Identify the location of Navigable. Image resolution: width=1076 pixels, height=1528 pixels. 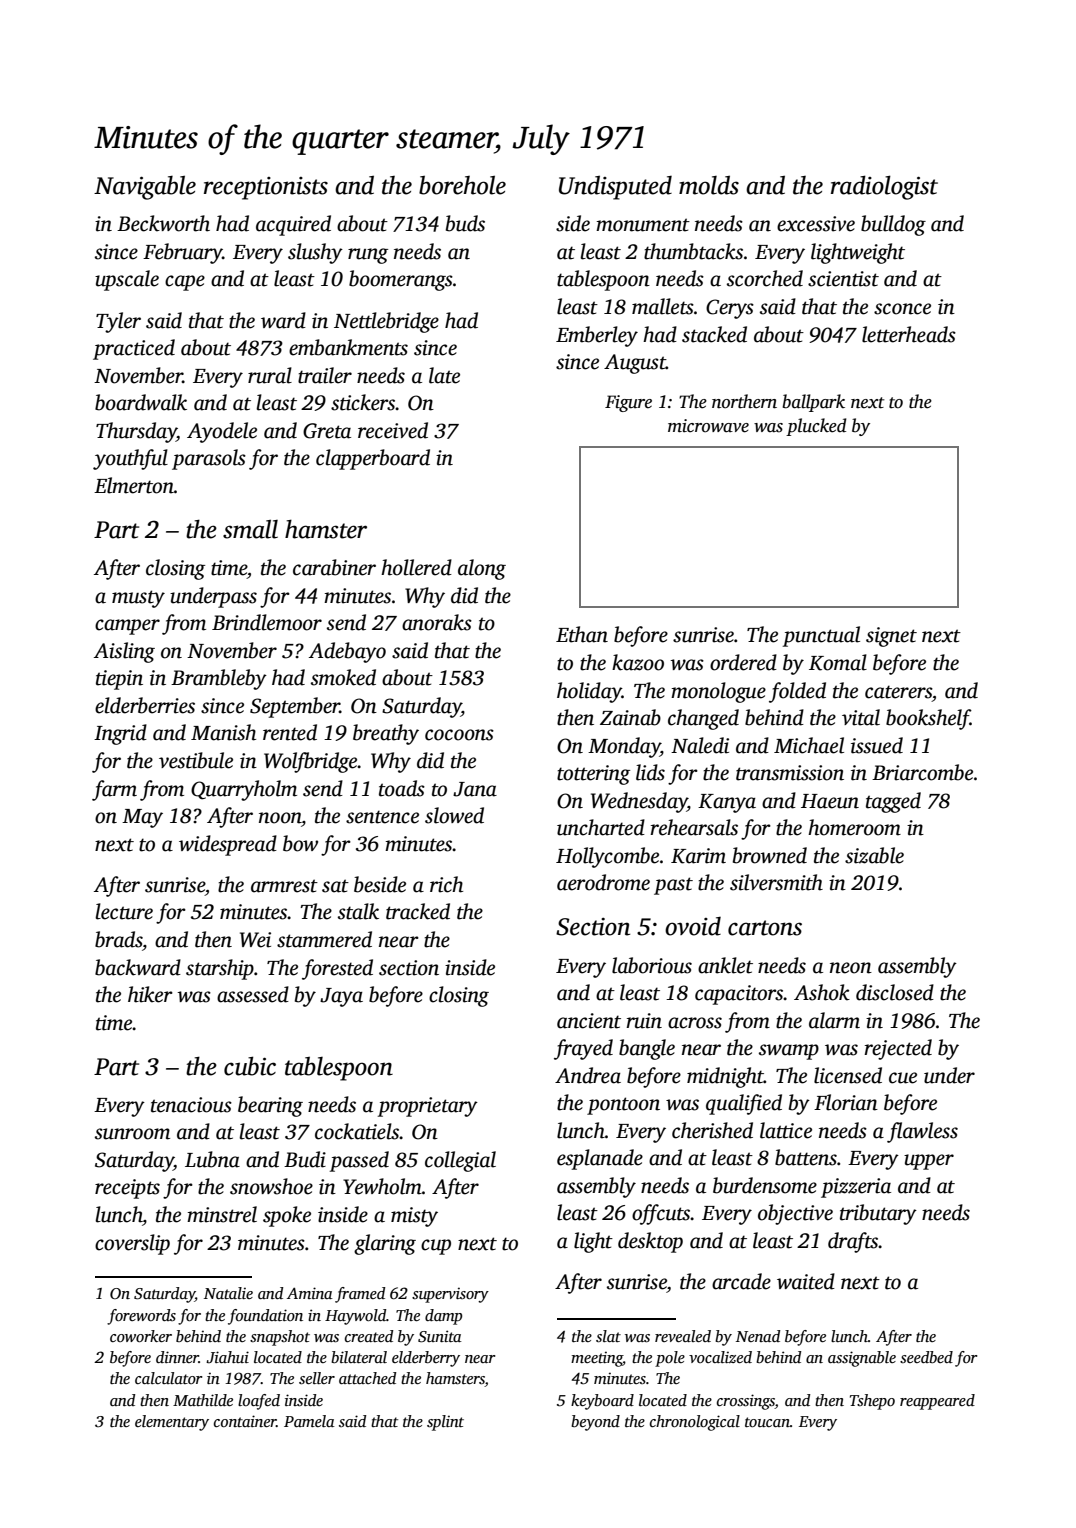
(145, 187).
